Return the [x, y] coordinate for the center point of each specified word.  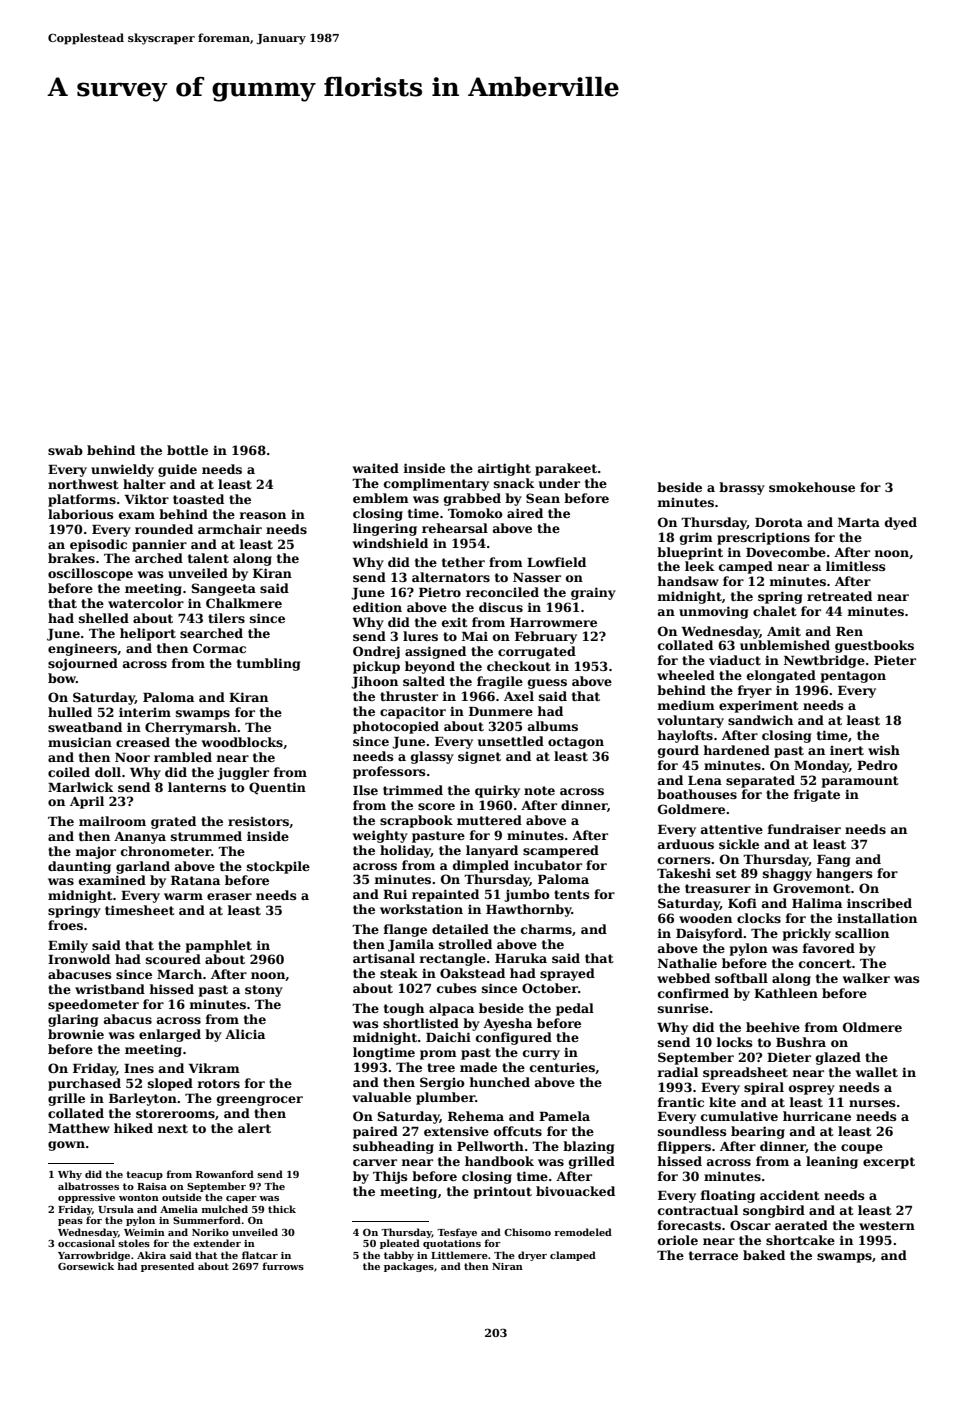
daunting [79, 867]
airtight [504, 469]
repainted [445, 895]
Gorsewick [86, 1266]
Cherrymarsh [191, 728]
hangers [844, 874]
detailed [460, 929]
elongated [781, 676]
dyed [901, 523]
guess [547, 684]
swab [65, 450]
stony [264, 991]
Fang [833, 861]
